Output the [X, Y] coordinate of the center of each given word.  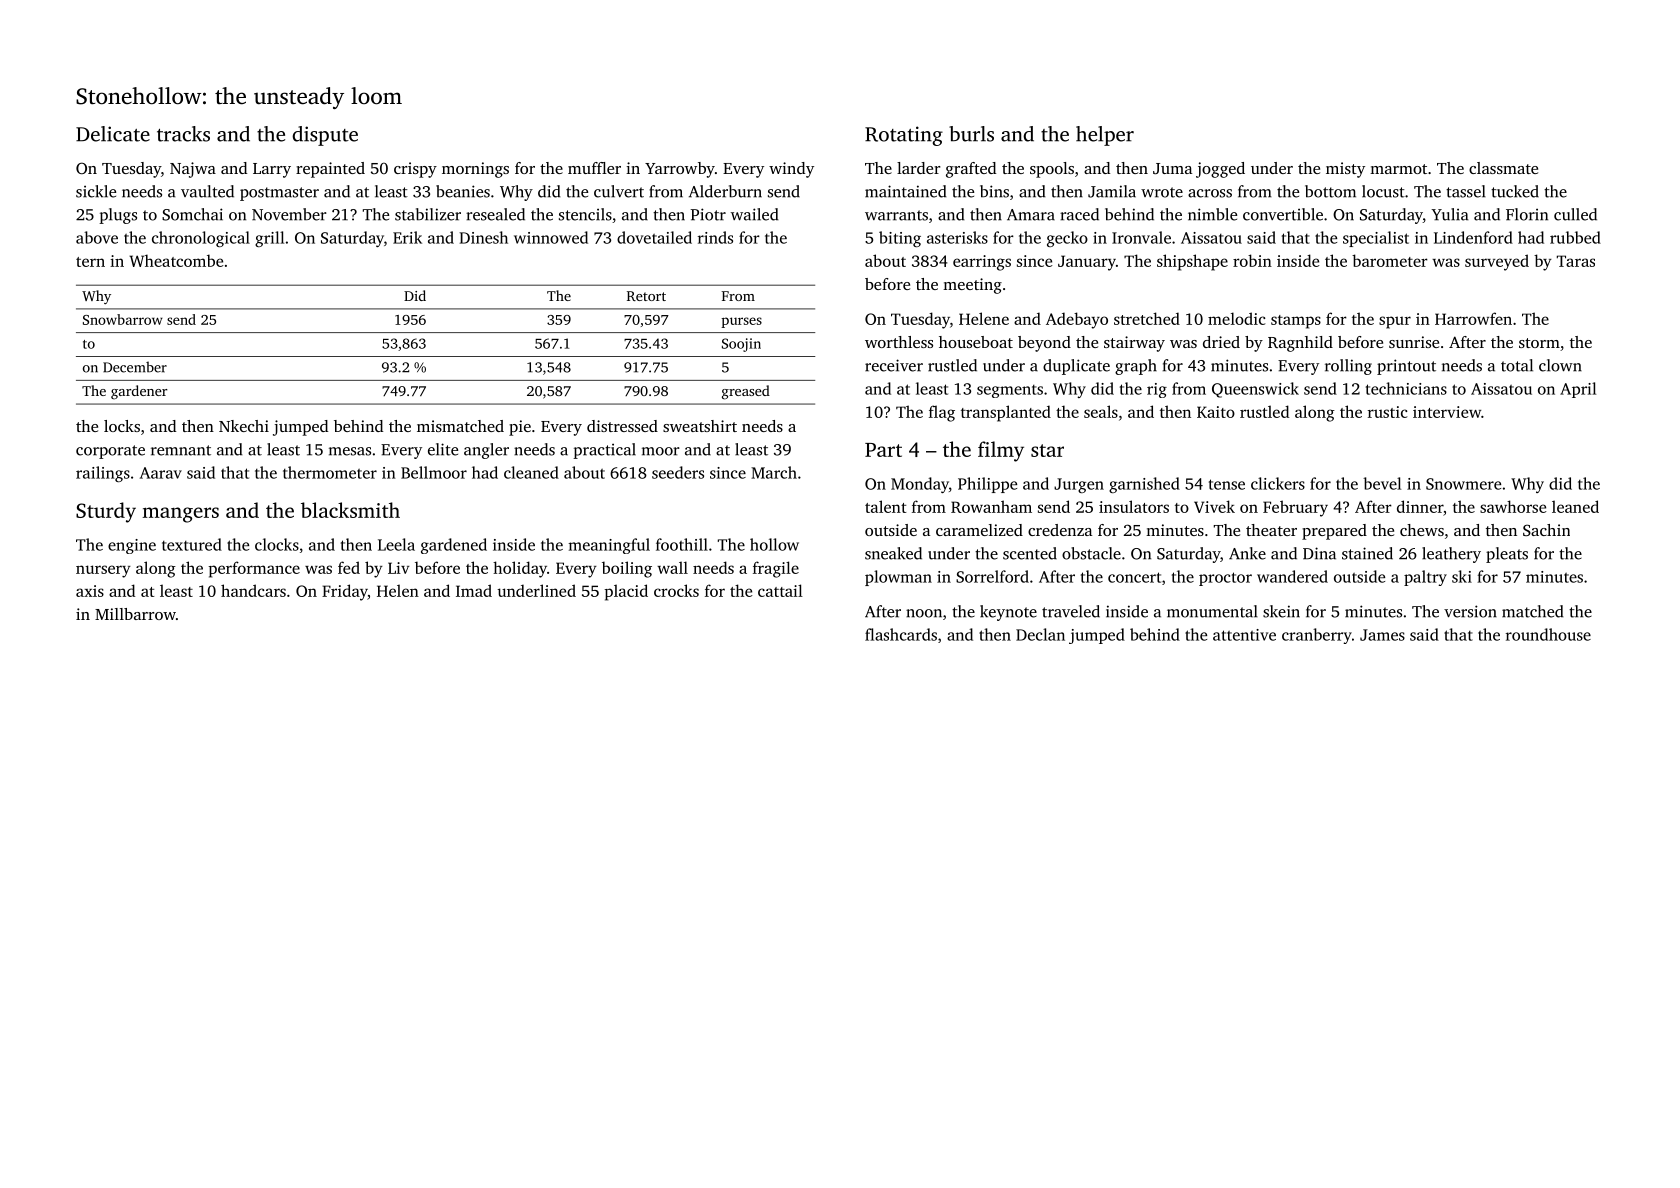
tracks [183, 134]
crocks [676, 590]
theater [1271, 530]
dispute [325, 136]
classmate [1503, 168]
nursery [103, 571]
